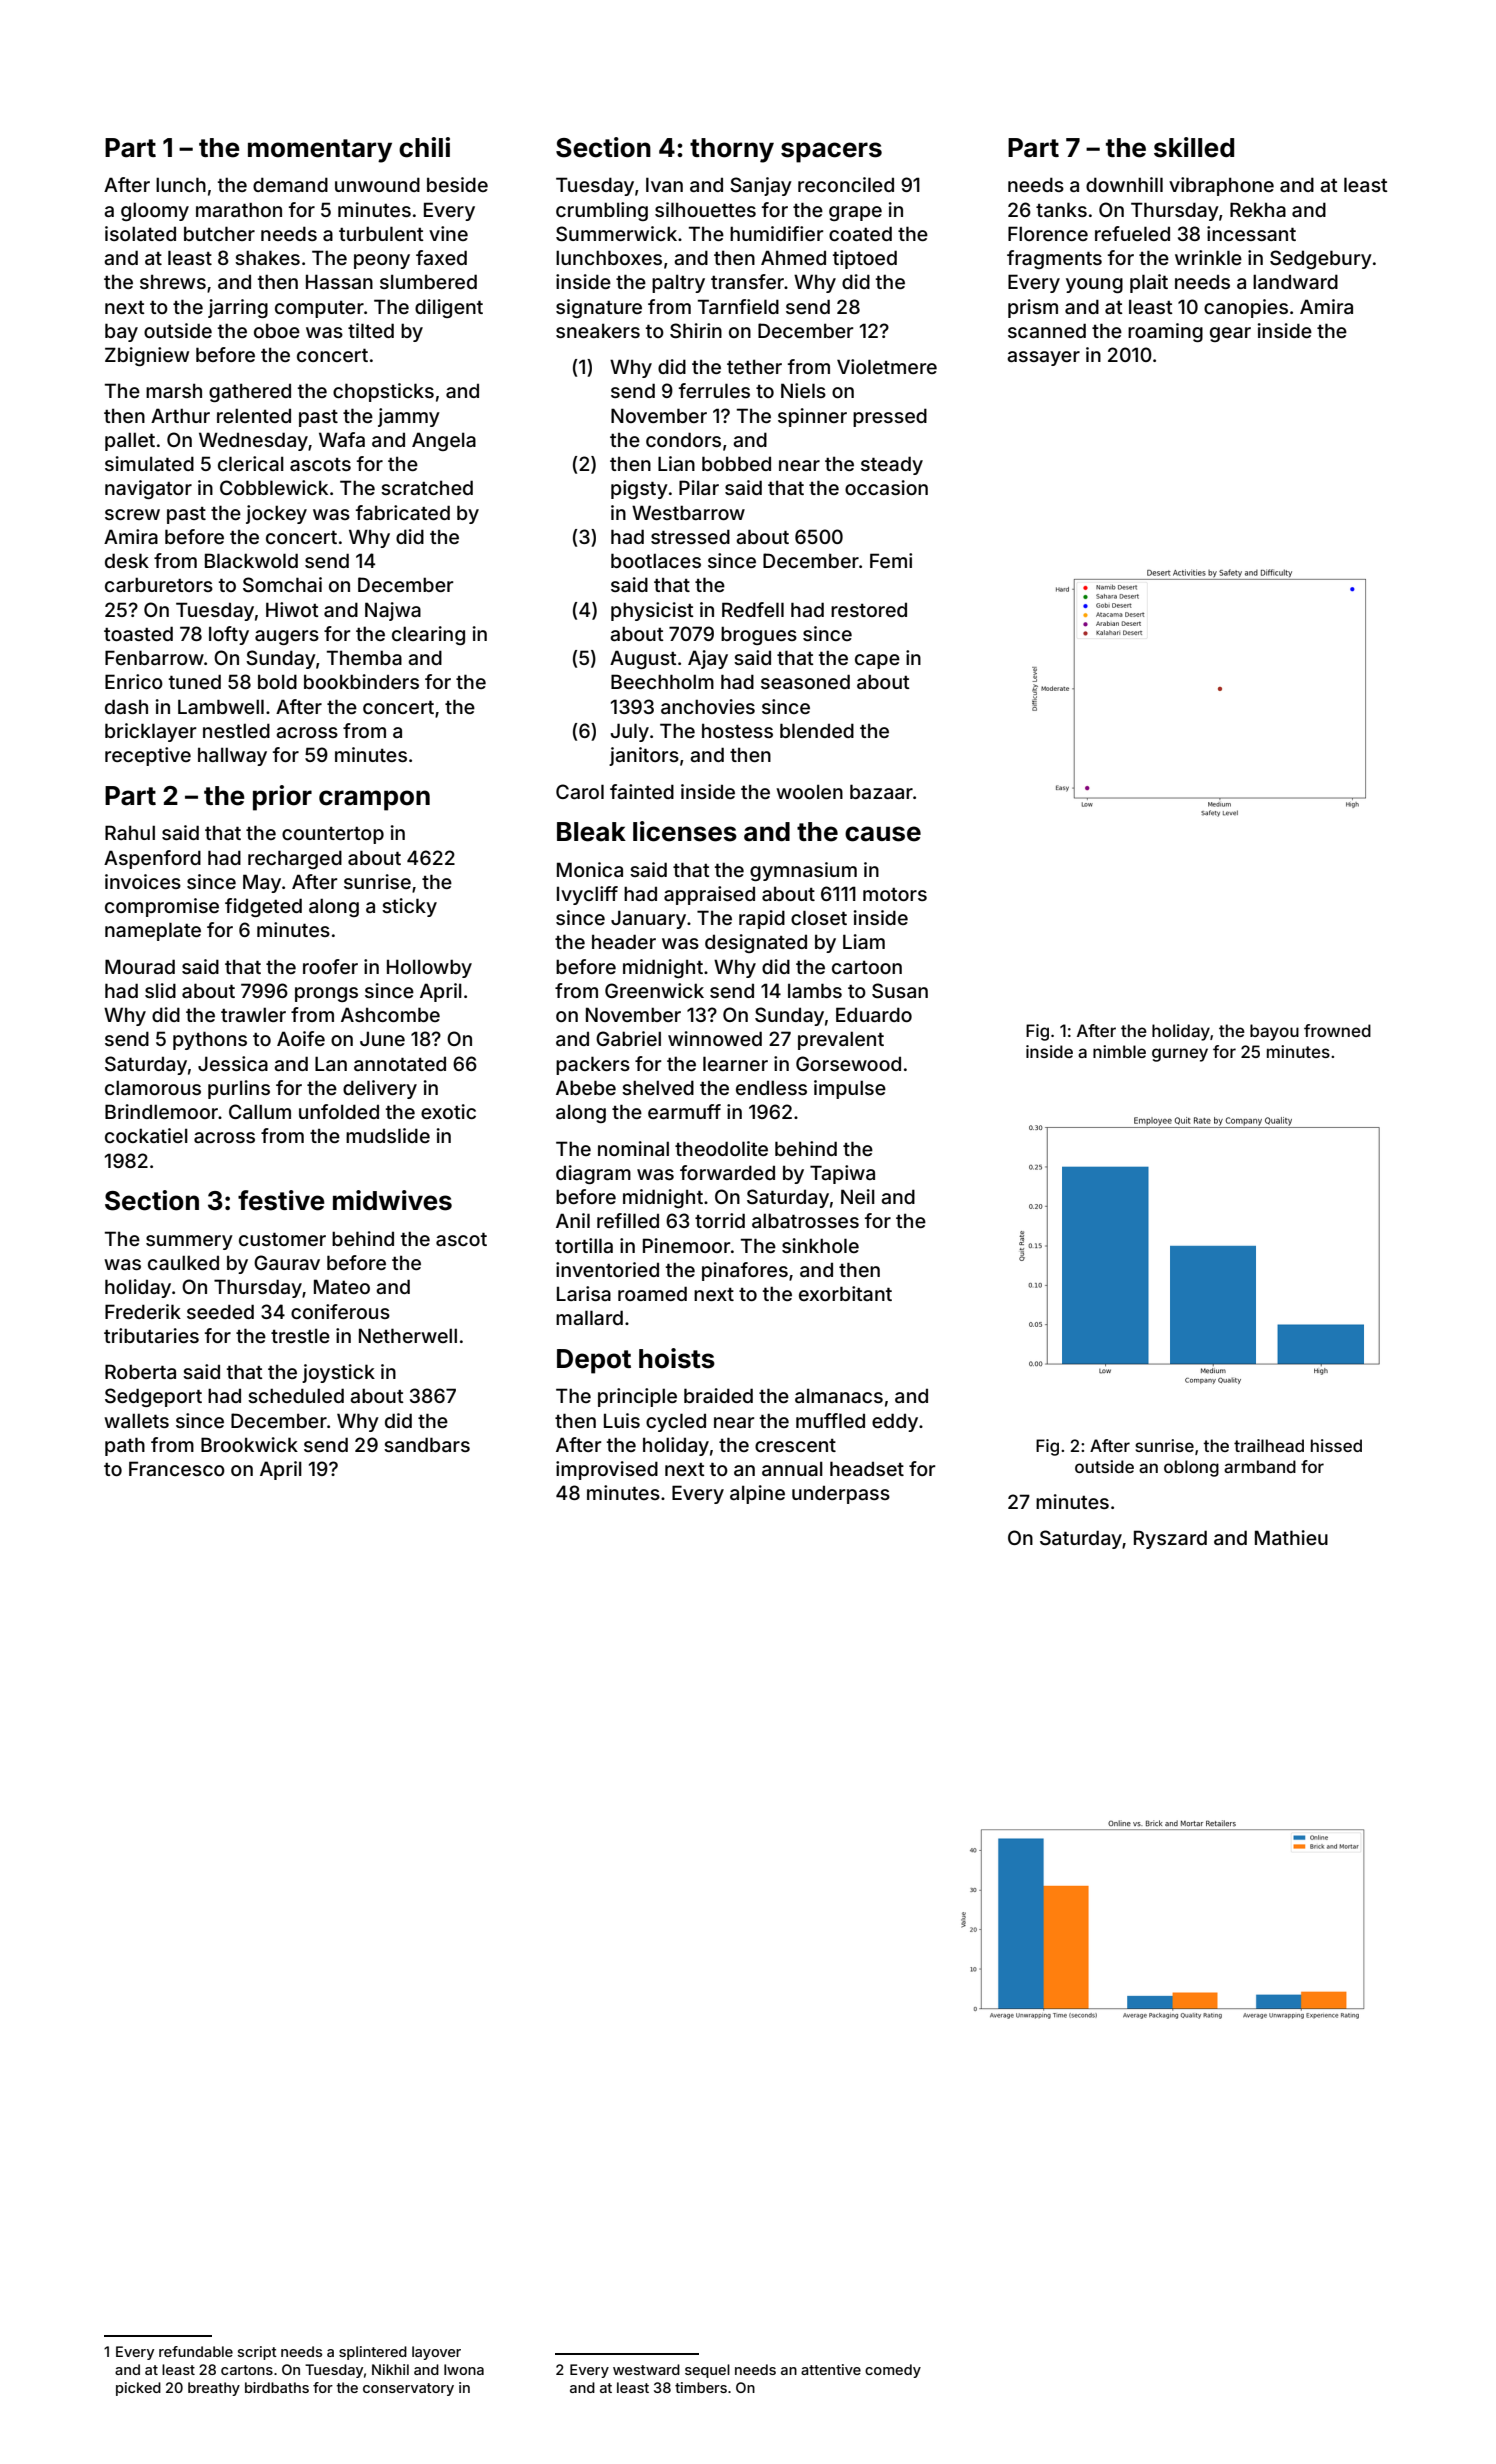  What do you see at coordinates (390, 1014) in the page?
I see `Ashcombe` at bounding box center [390, 1014].
